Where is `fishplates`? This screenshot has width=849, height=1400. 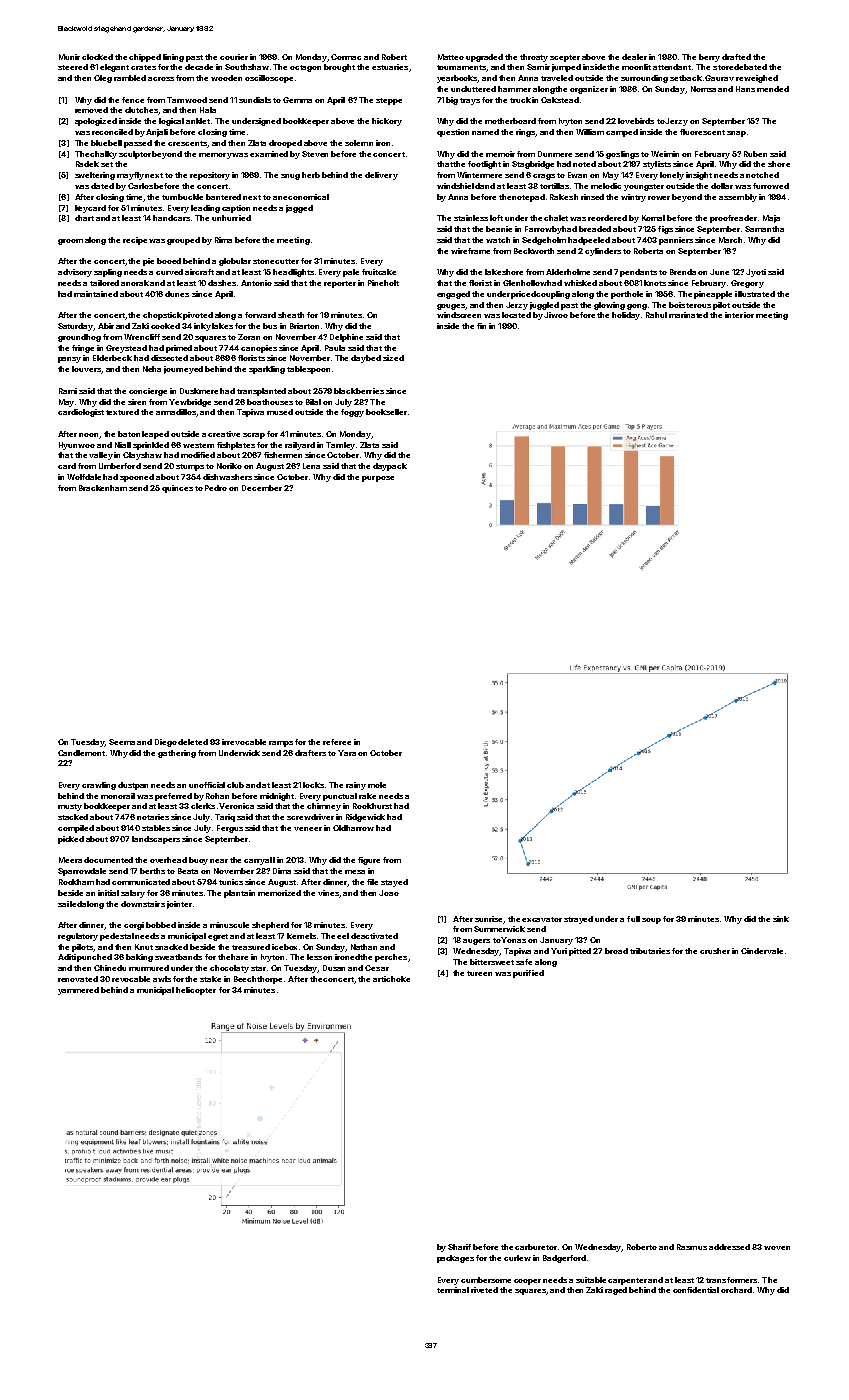 fishplates is located at coordinates (236, 446).
